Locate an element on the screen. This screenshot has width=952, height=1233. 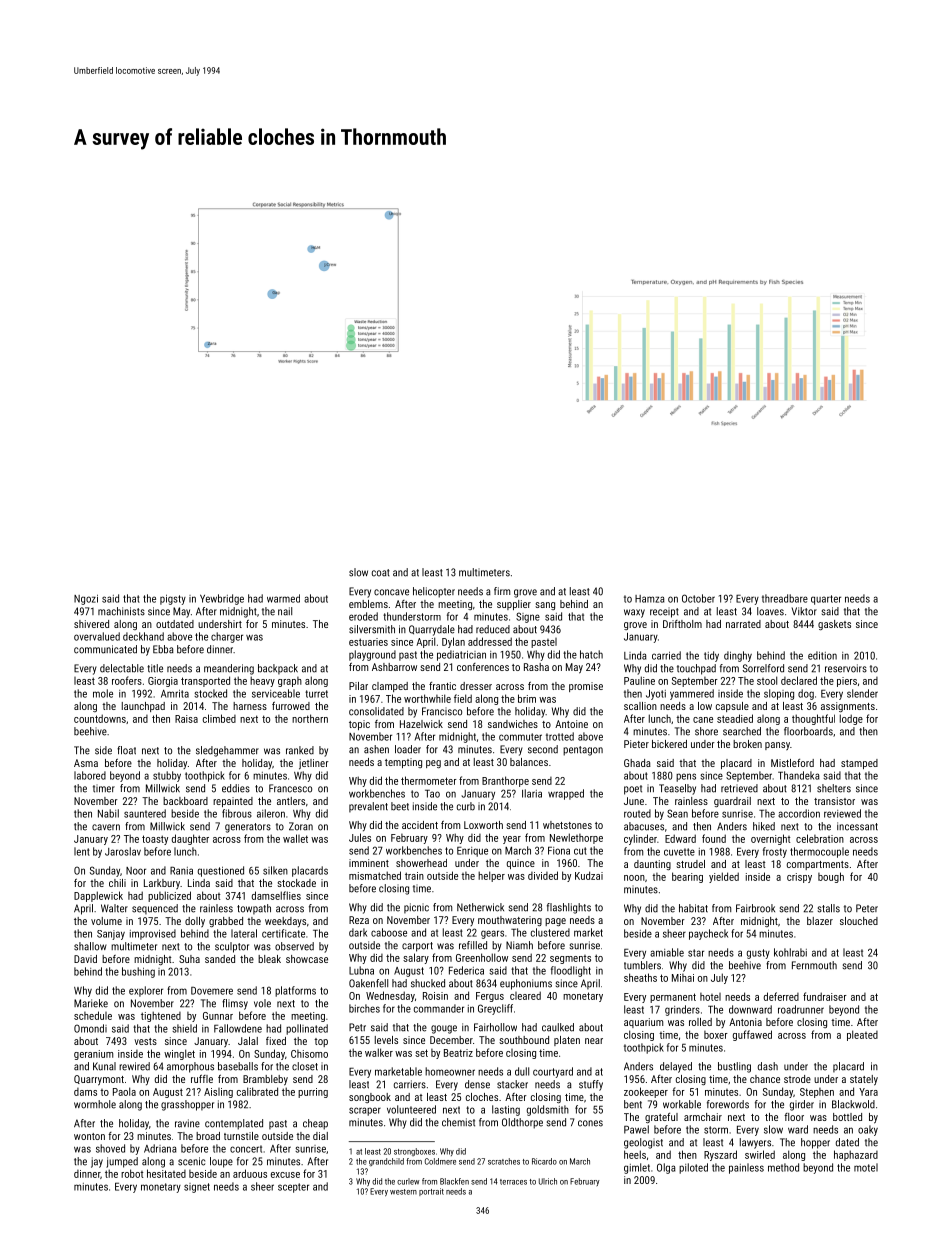
Jules is located at coordinates (360, 837).
